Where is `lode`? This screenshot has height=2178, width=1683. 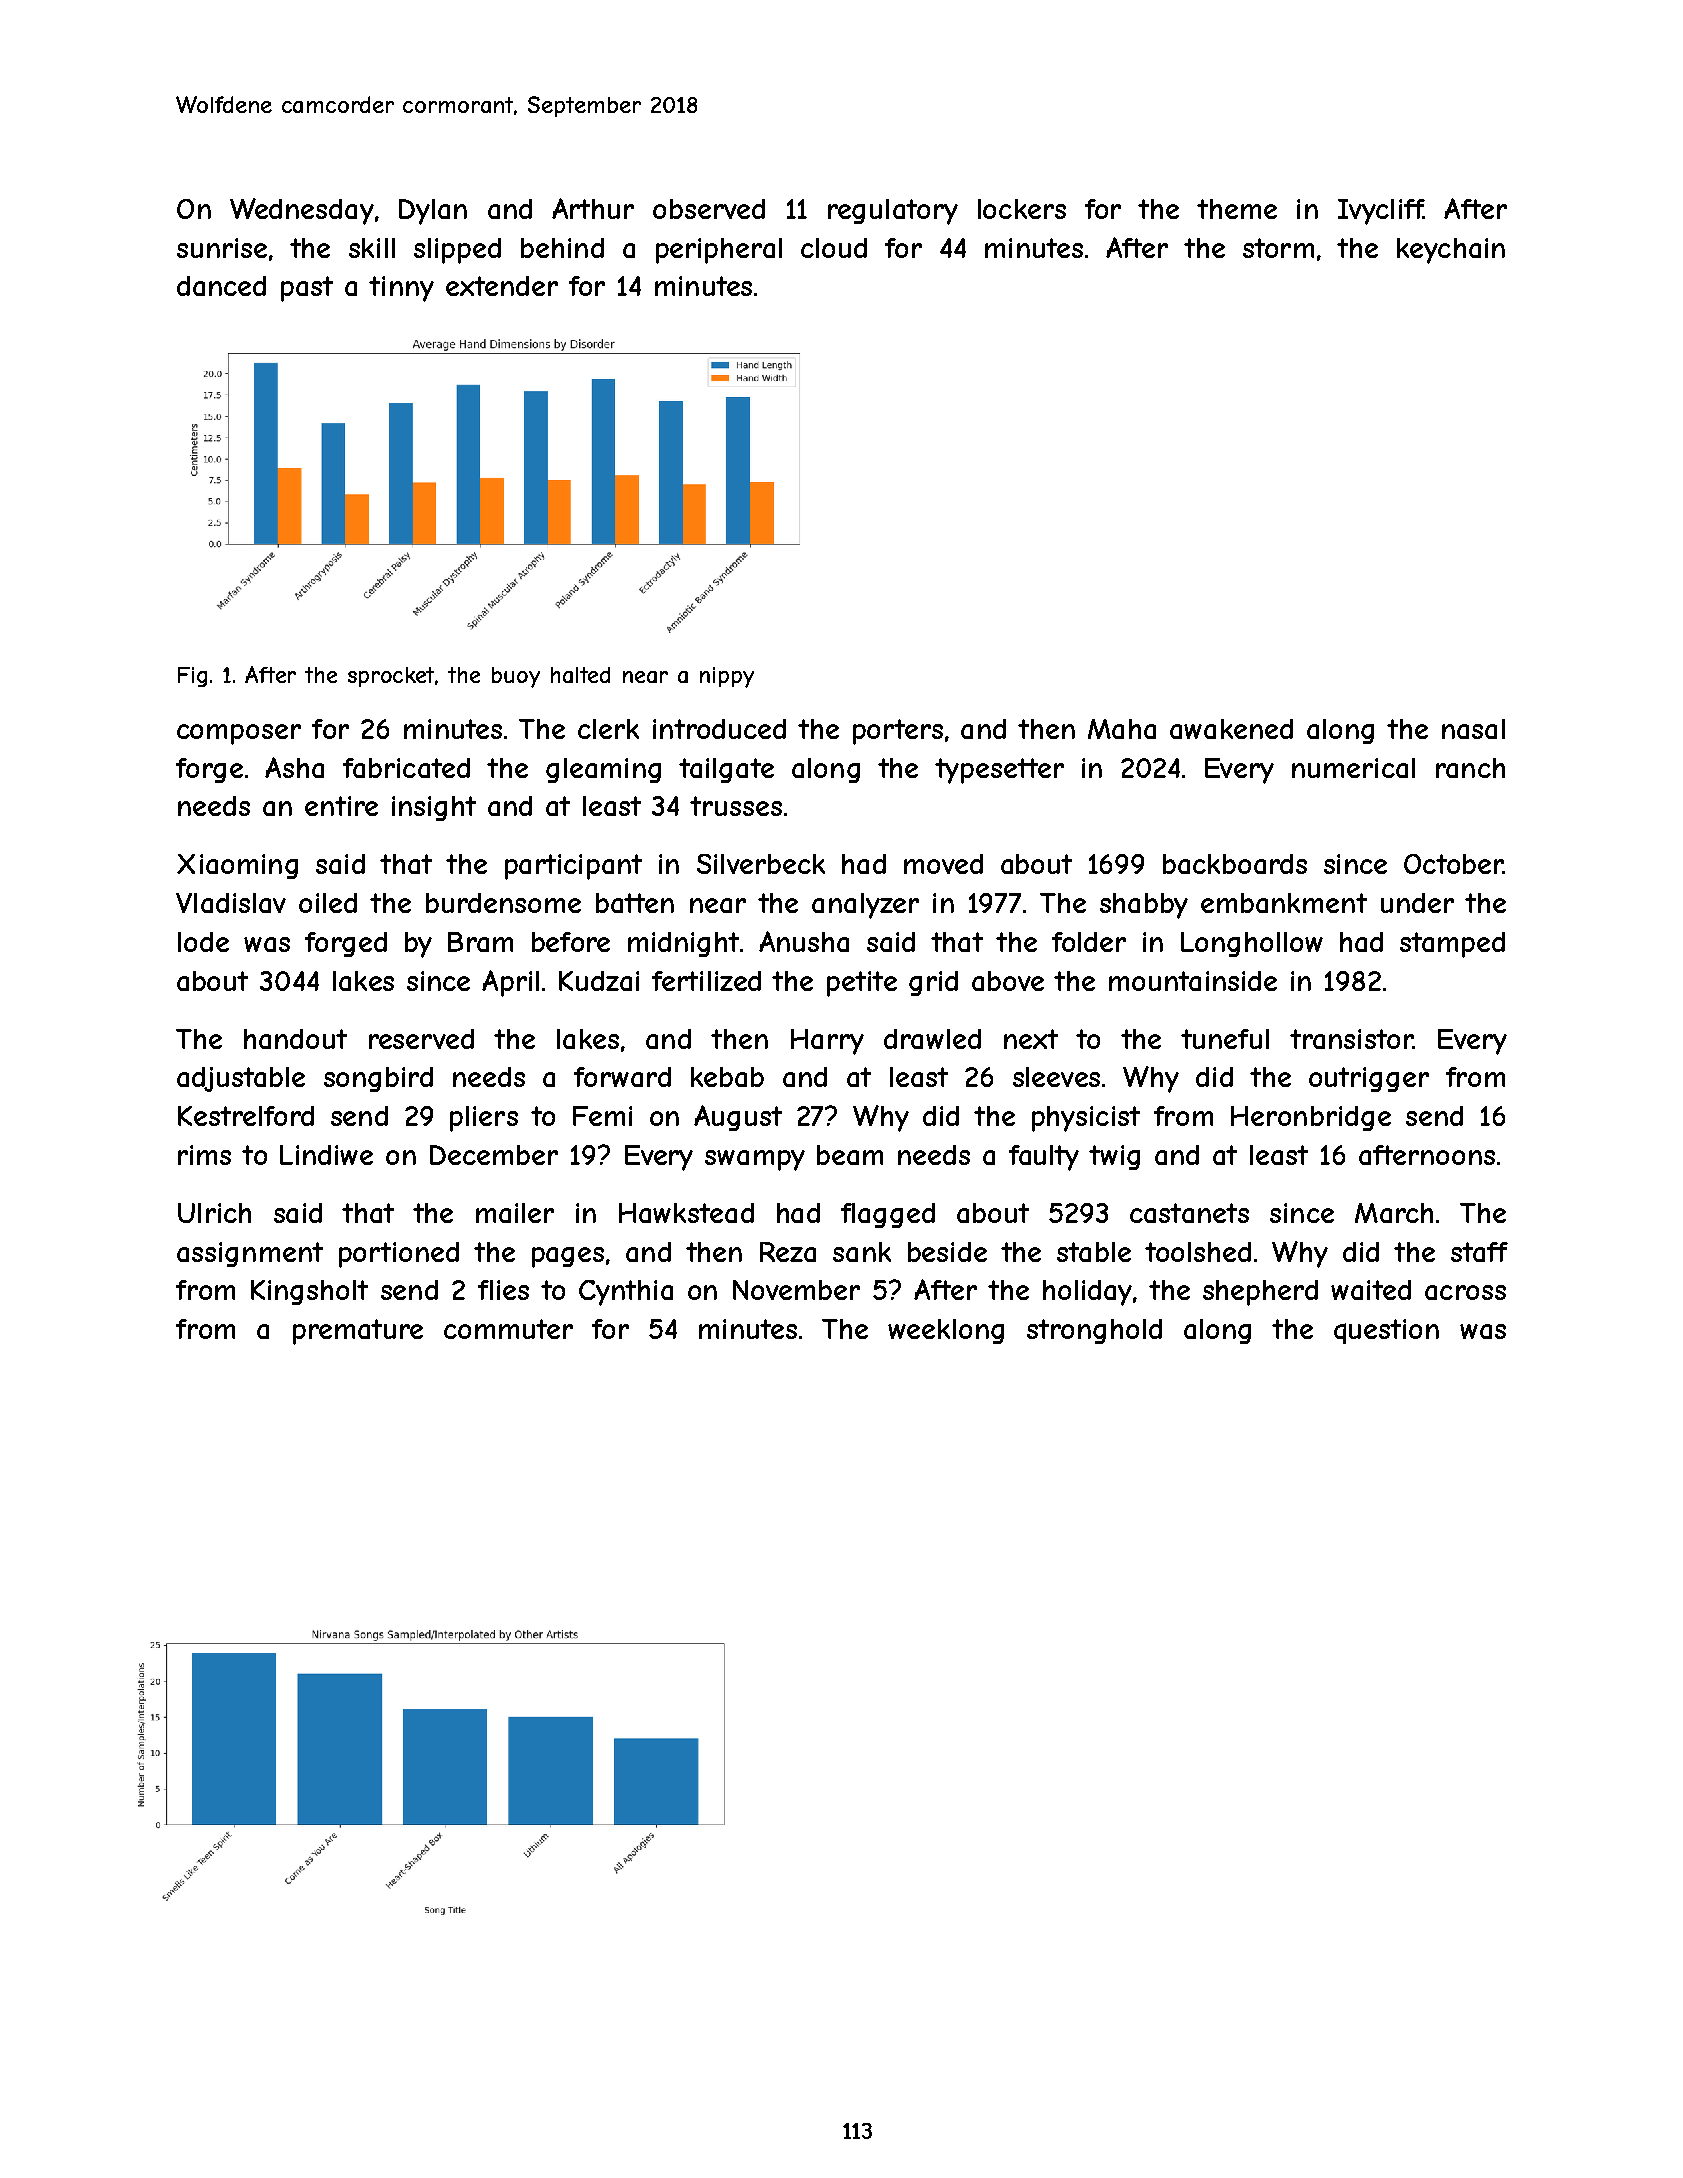
lode is located at coordinates (203, 942).
